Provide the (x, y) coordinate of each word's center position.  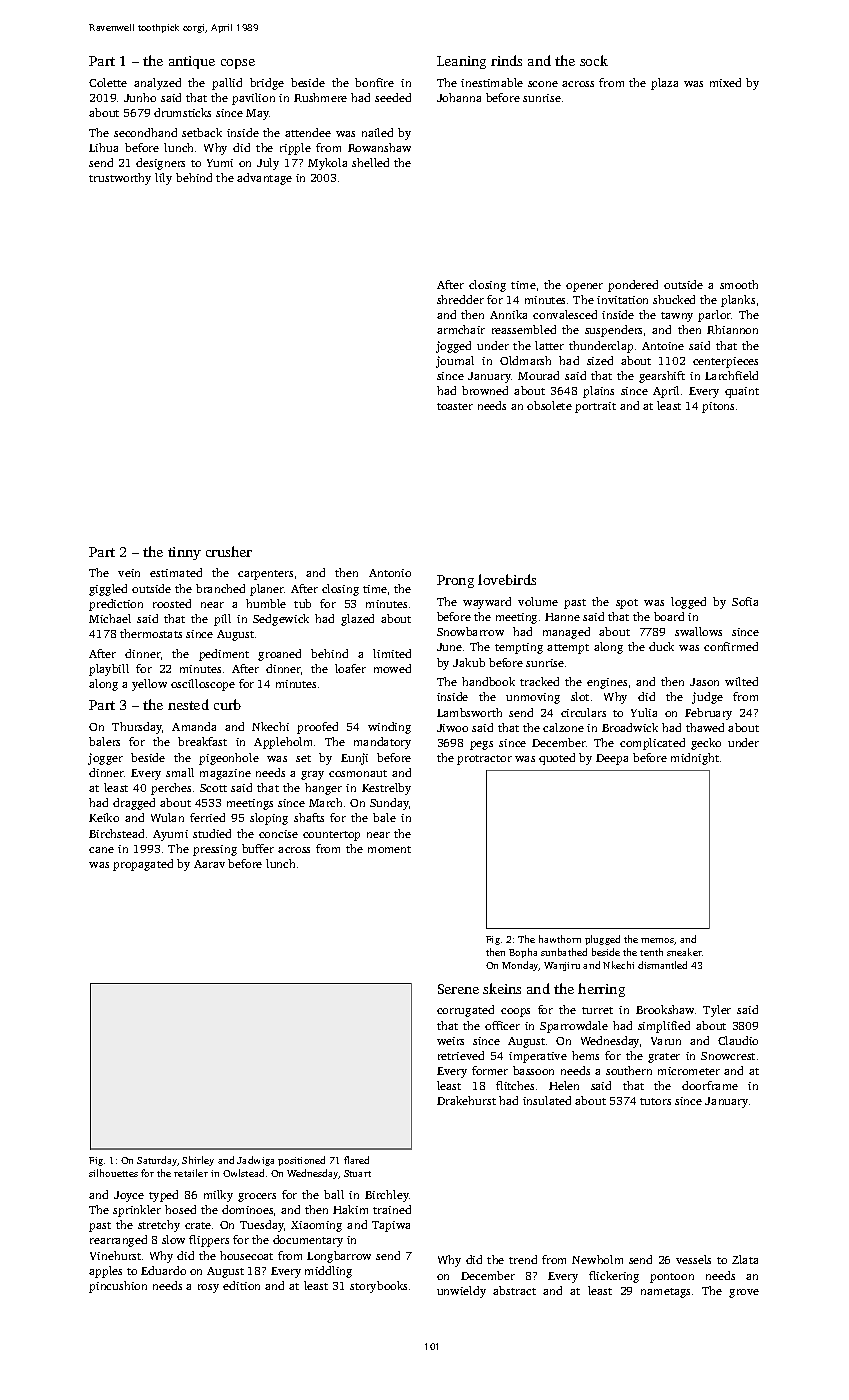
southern (629, 1070)
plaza (664, 84)
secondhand (145, 132)
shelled (370, 162)
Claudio (738, 1040)
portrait (595, 407)
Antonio (390, 573)
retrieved (461, 1055)
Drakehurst (466, 1100)
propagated (143, 865)
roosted (172, 603)
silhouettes (113, 1173)
